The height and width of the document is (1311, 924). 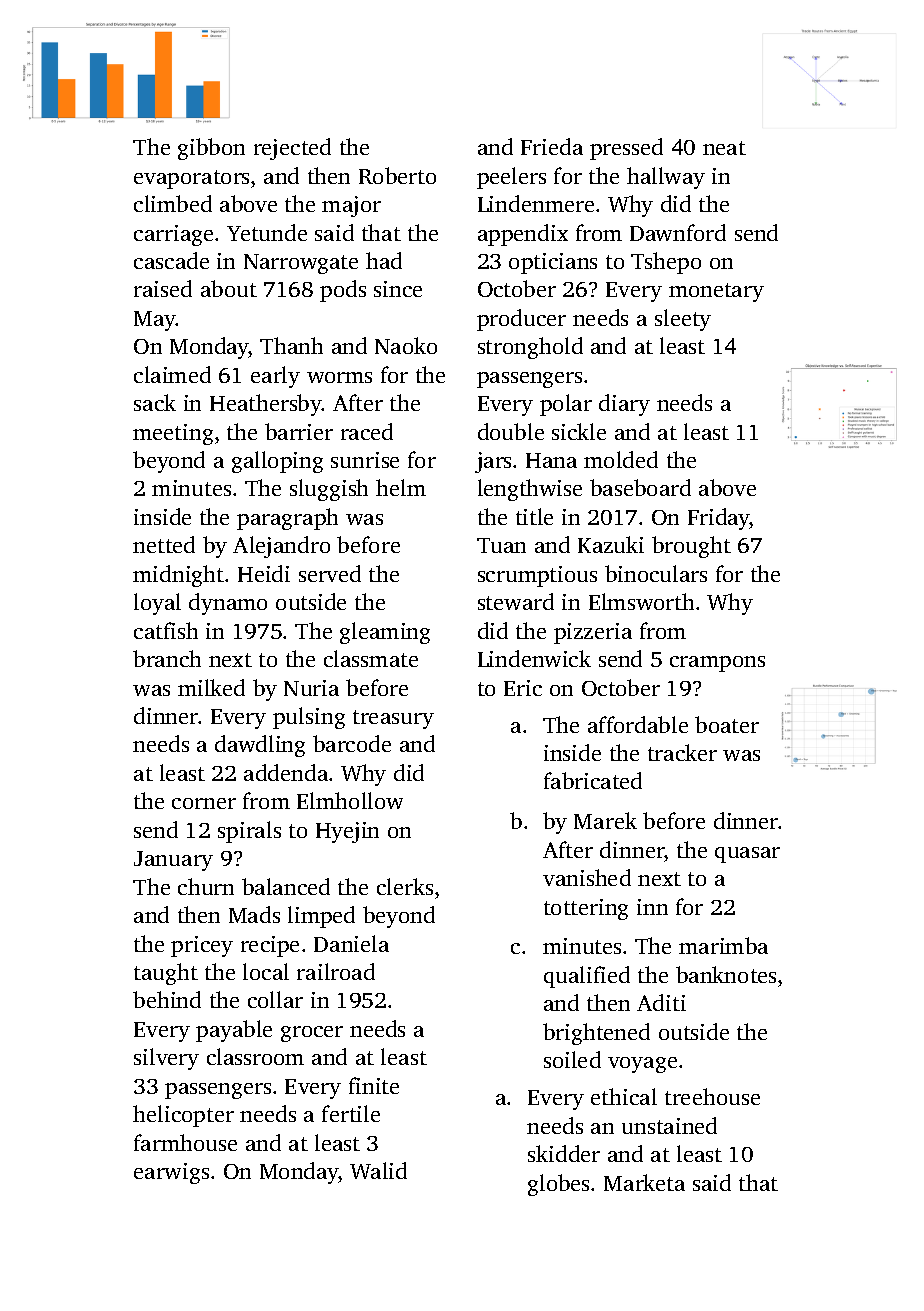 What do you see at coordinates (398, 289) in the document?
I see `since` at bounding box center [398, 289].
